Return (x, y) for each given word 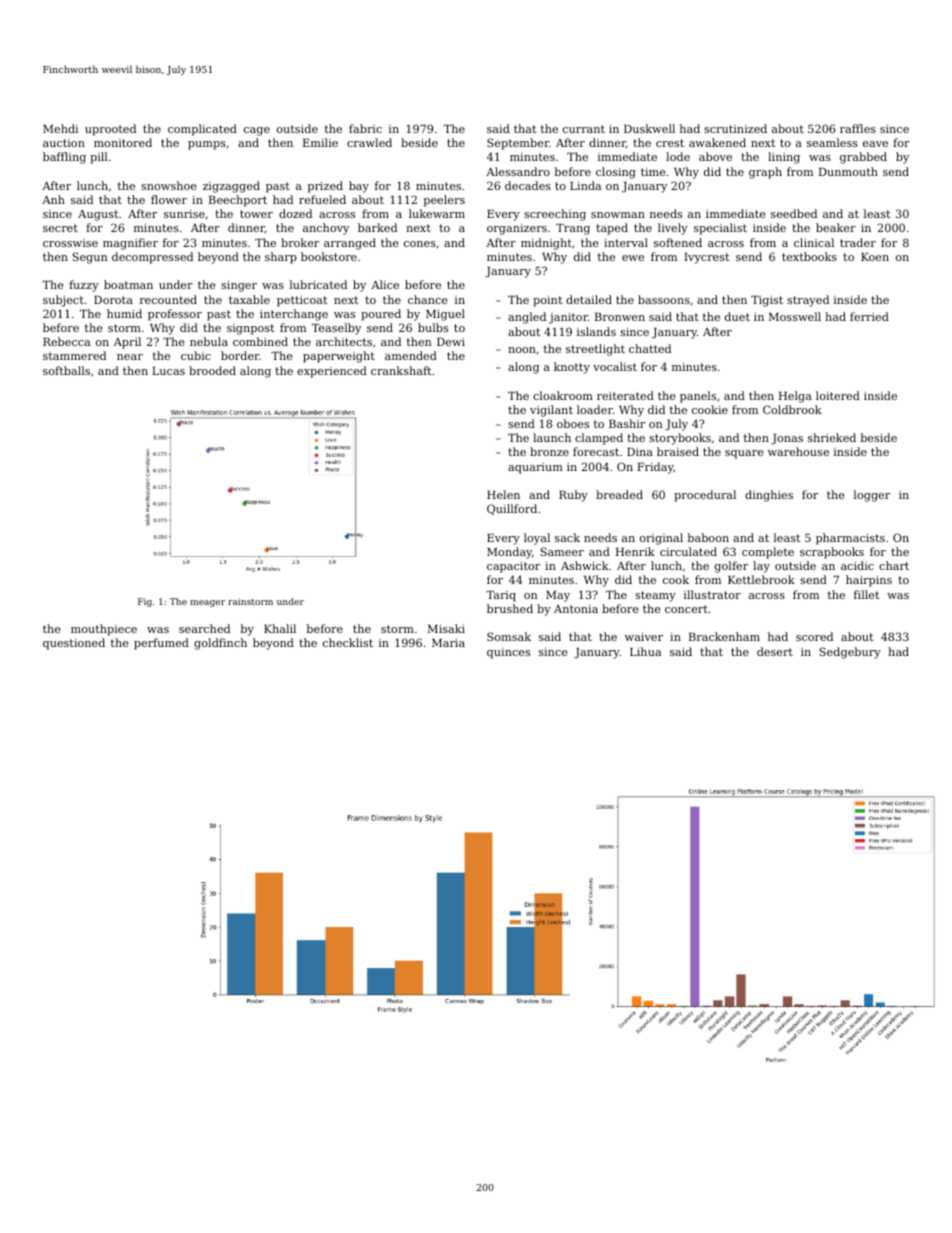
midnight (546, 244)
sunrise (184, 214)
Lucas (168, 371)
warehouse (798, 451)
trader (858, 242)
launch (552, 437)
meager (207, 603)
